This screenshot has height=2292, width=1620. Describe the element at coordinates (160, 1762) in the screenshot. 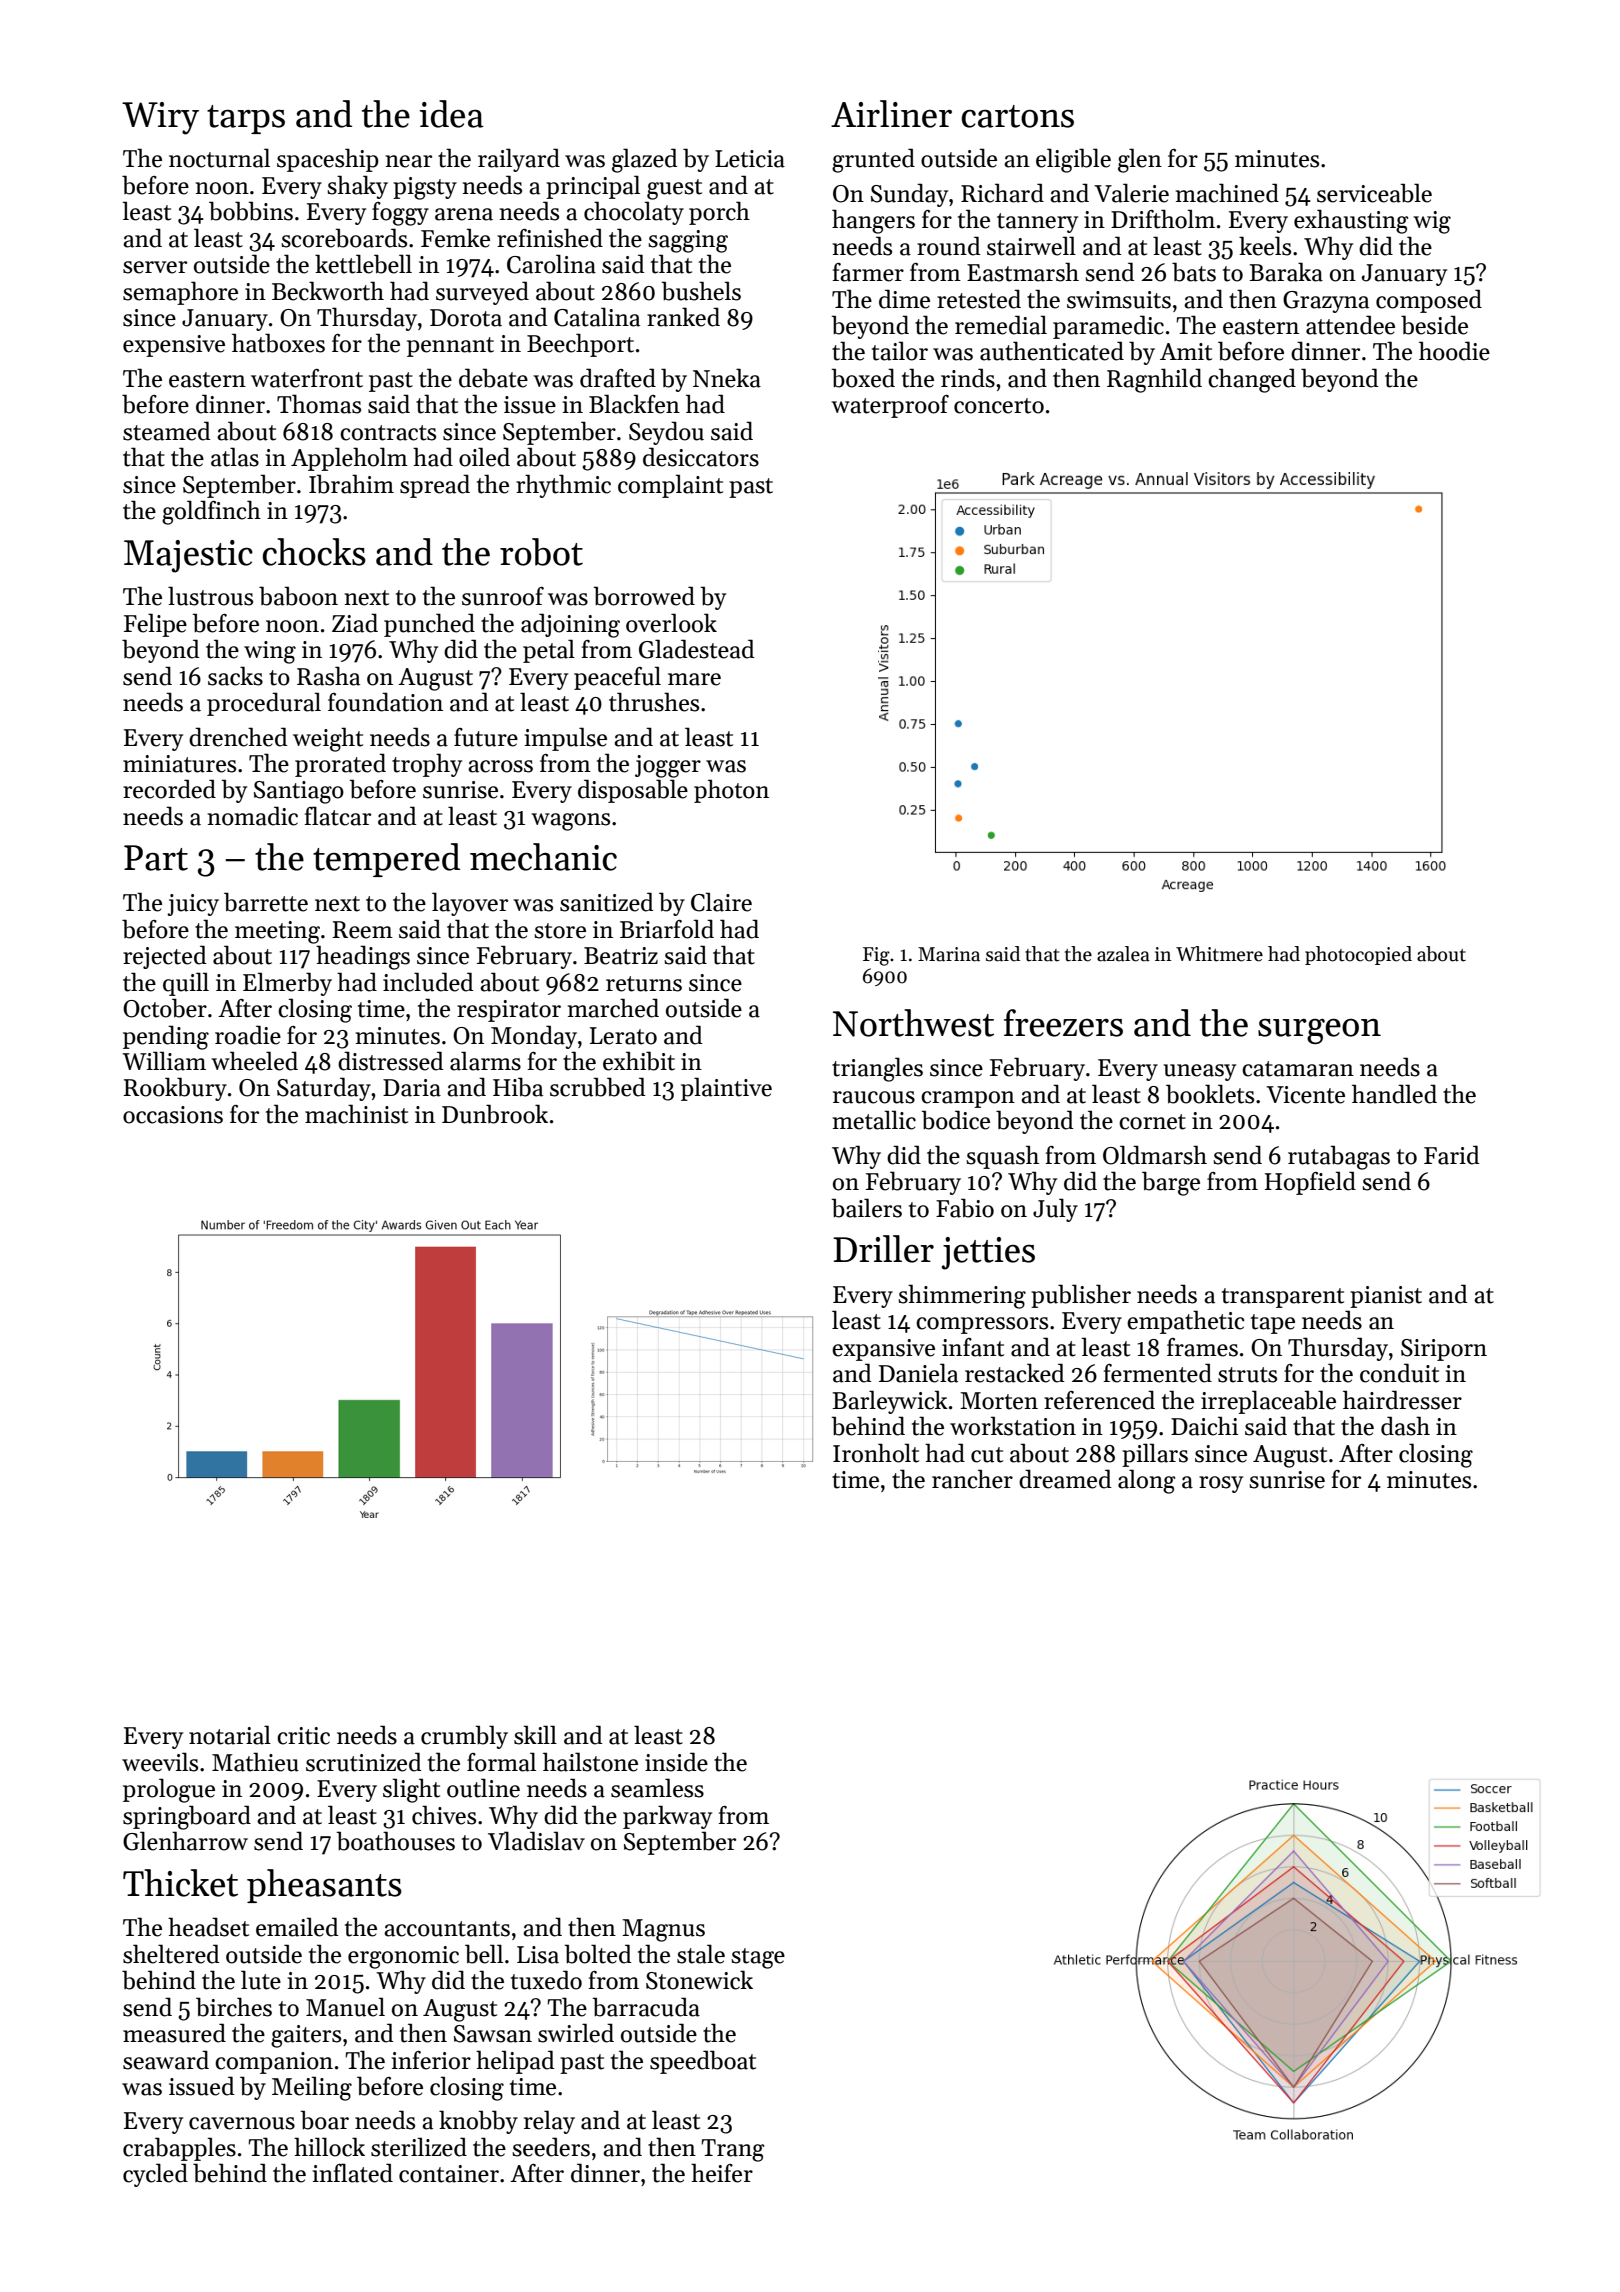

I see `weevils` at that location.
